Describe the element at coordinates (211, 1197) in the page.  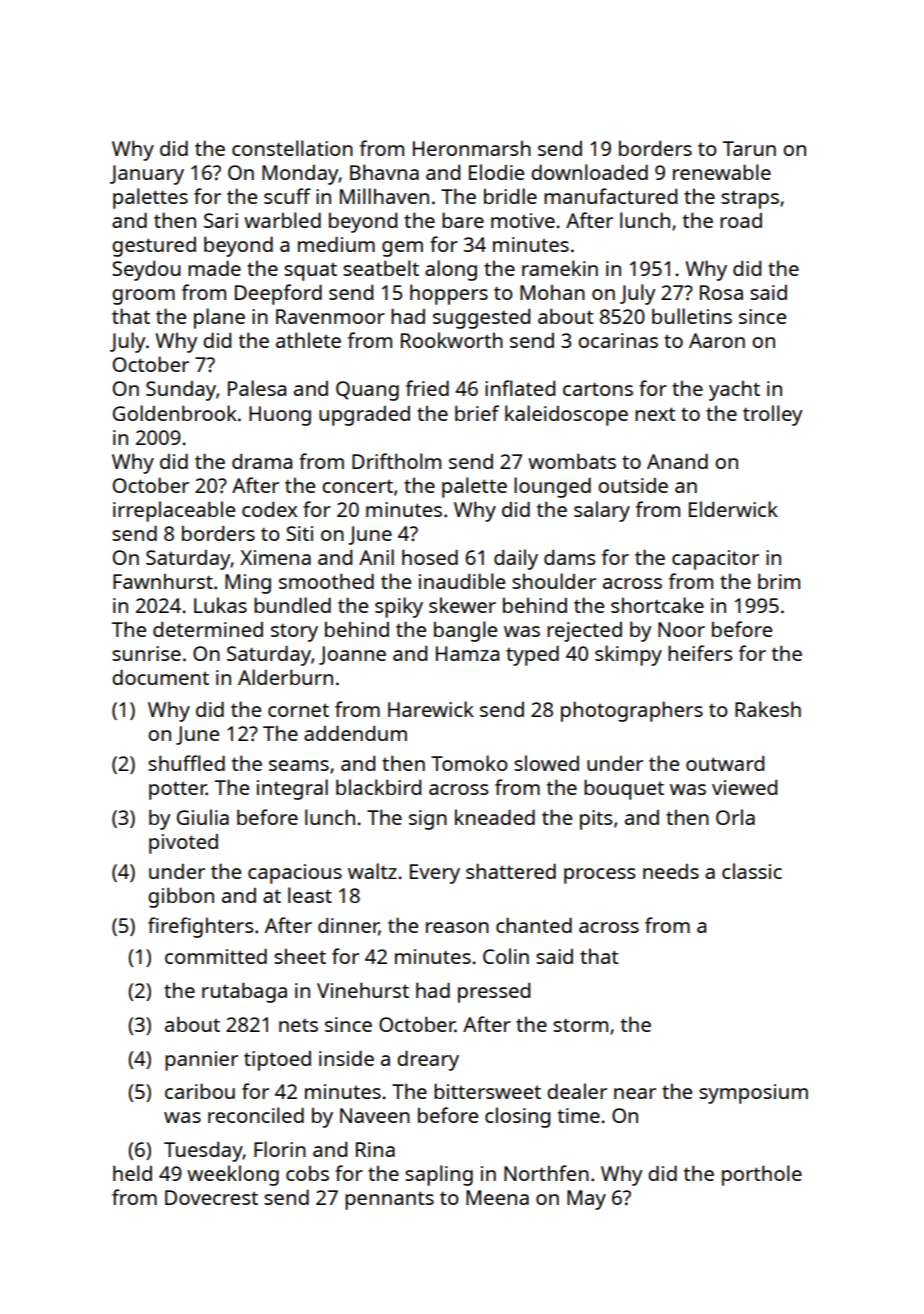
I see `Dovecrest` at that location.
